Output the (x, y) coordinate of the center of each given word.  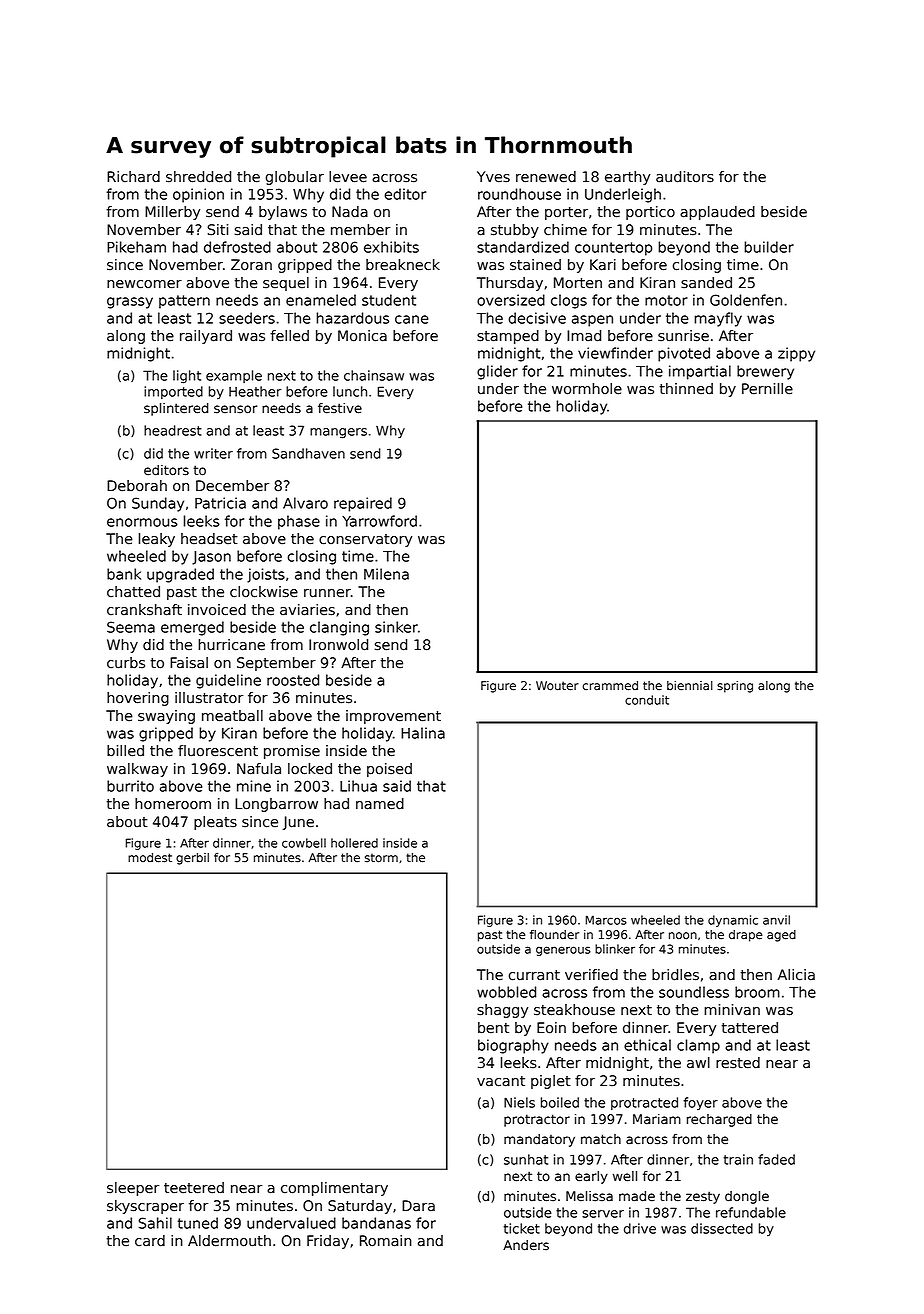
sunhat (526, 1159)
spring (735, 687)
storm (381, 858)
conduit (647, 700)
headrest (173, 430)
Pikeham (136, 247)
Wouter (557, 686)
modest (150, 858)
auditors (685, 177)
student (389, 300)
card (150, 1241)
